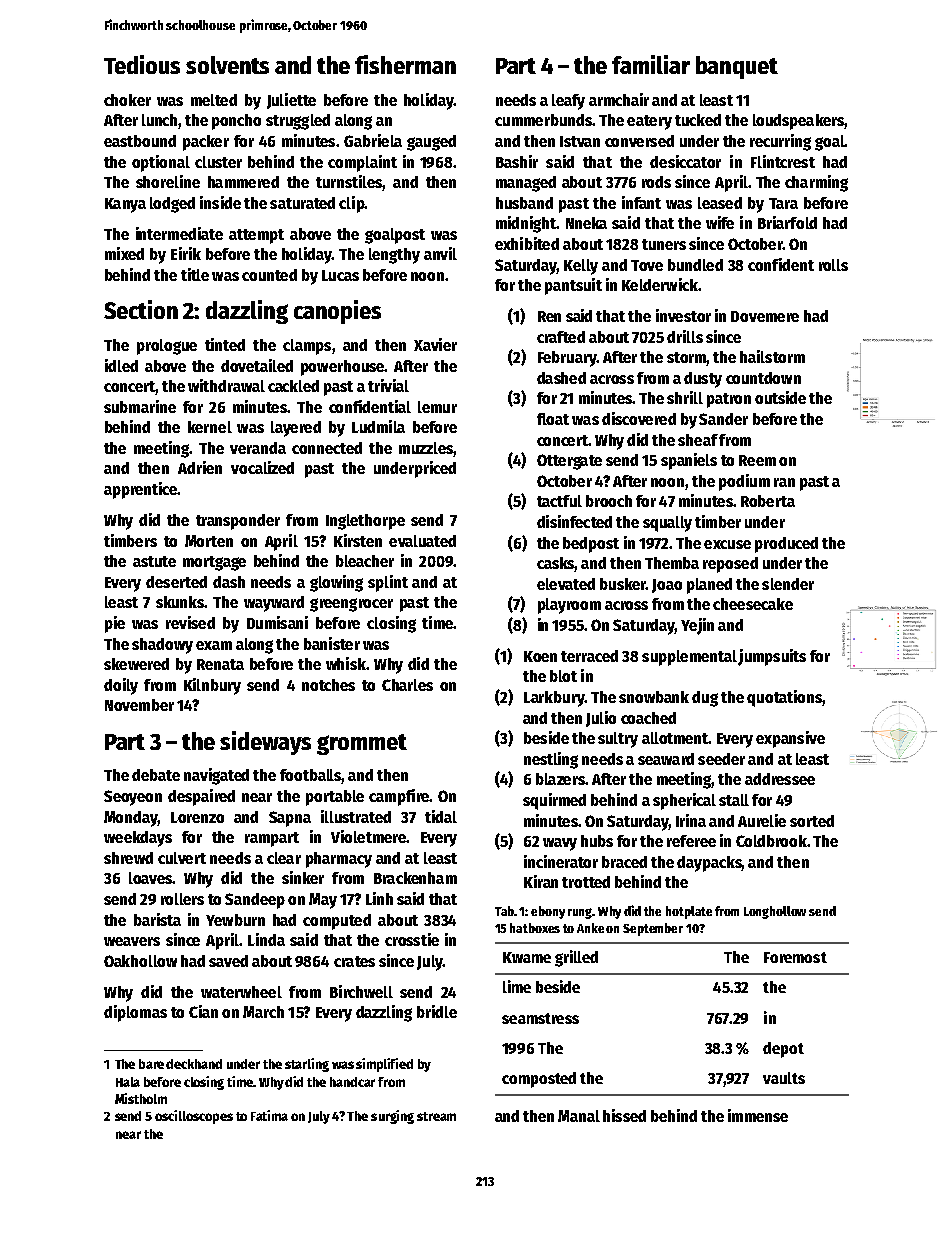 This screenshot has height=1233, width=952. I want to click on vocalized, so click(262, 467).
